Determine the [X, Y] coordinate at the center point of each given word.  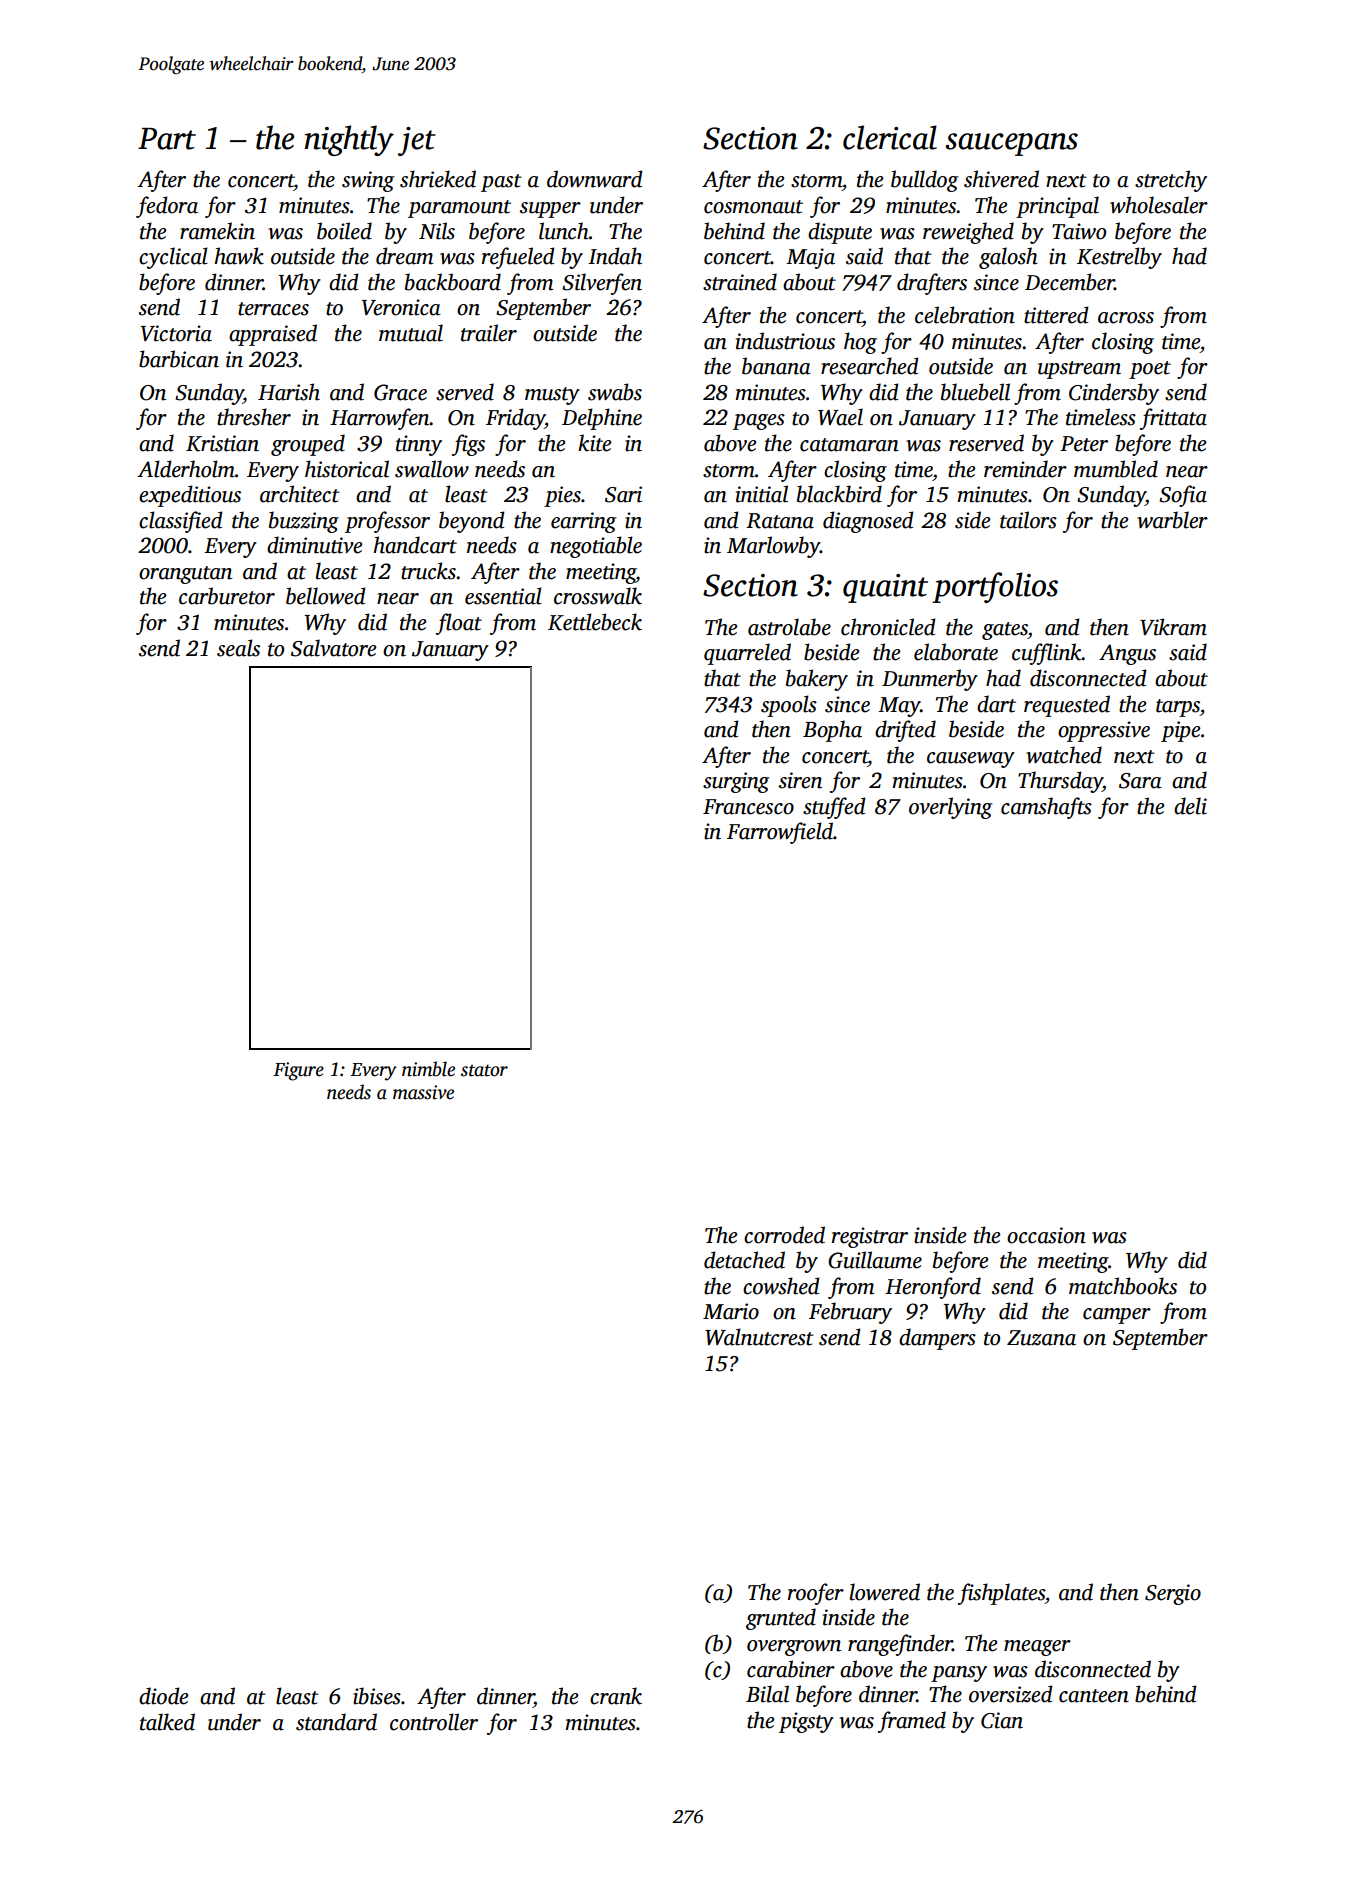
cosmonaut [753, 207]
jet [417, 141]
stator [484, 1070]
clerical [890, 137]
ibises [377, 1696]
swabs [615, 392]
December [1069, 282]
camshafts [1046, 808]
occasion [1046, 1235]
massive [423, 1092]
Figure [298, 1071]
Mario [731, 1311]
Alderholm [186, 469]
